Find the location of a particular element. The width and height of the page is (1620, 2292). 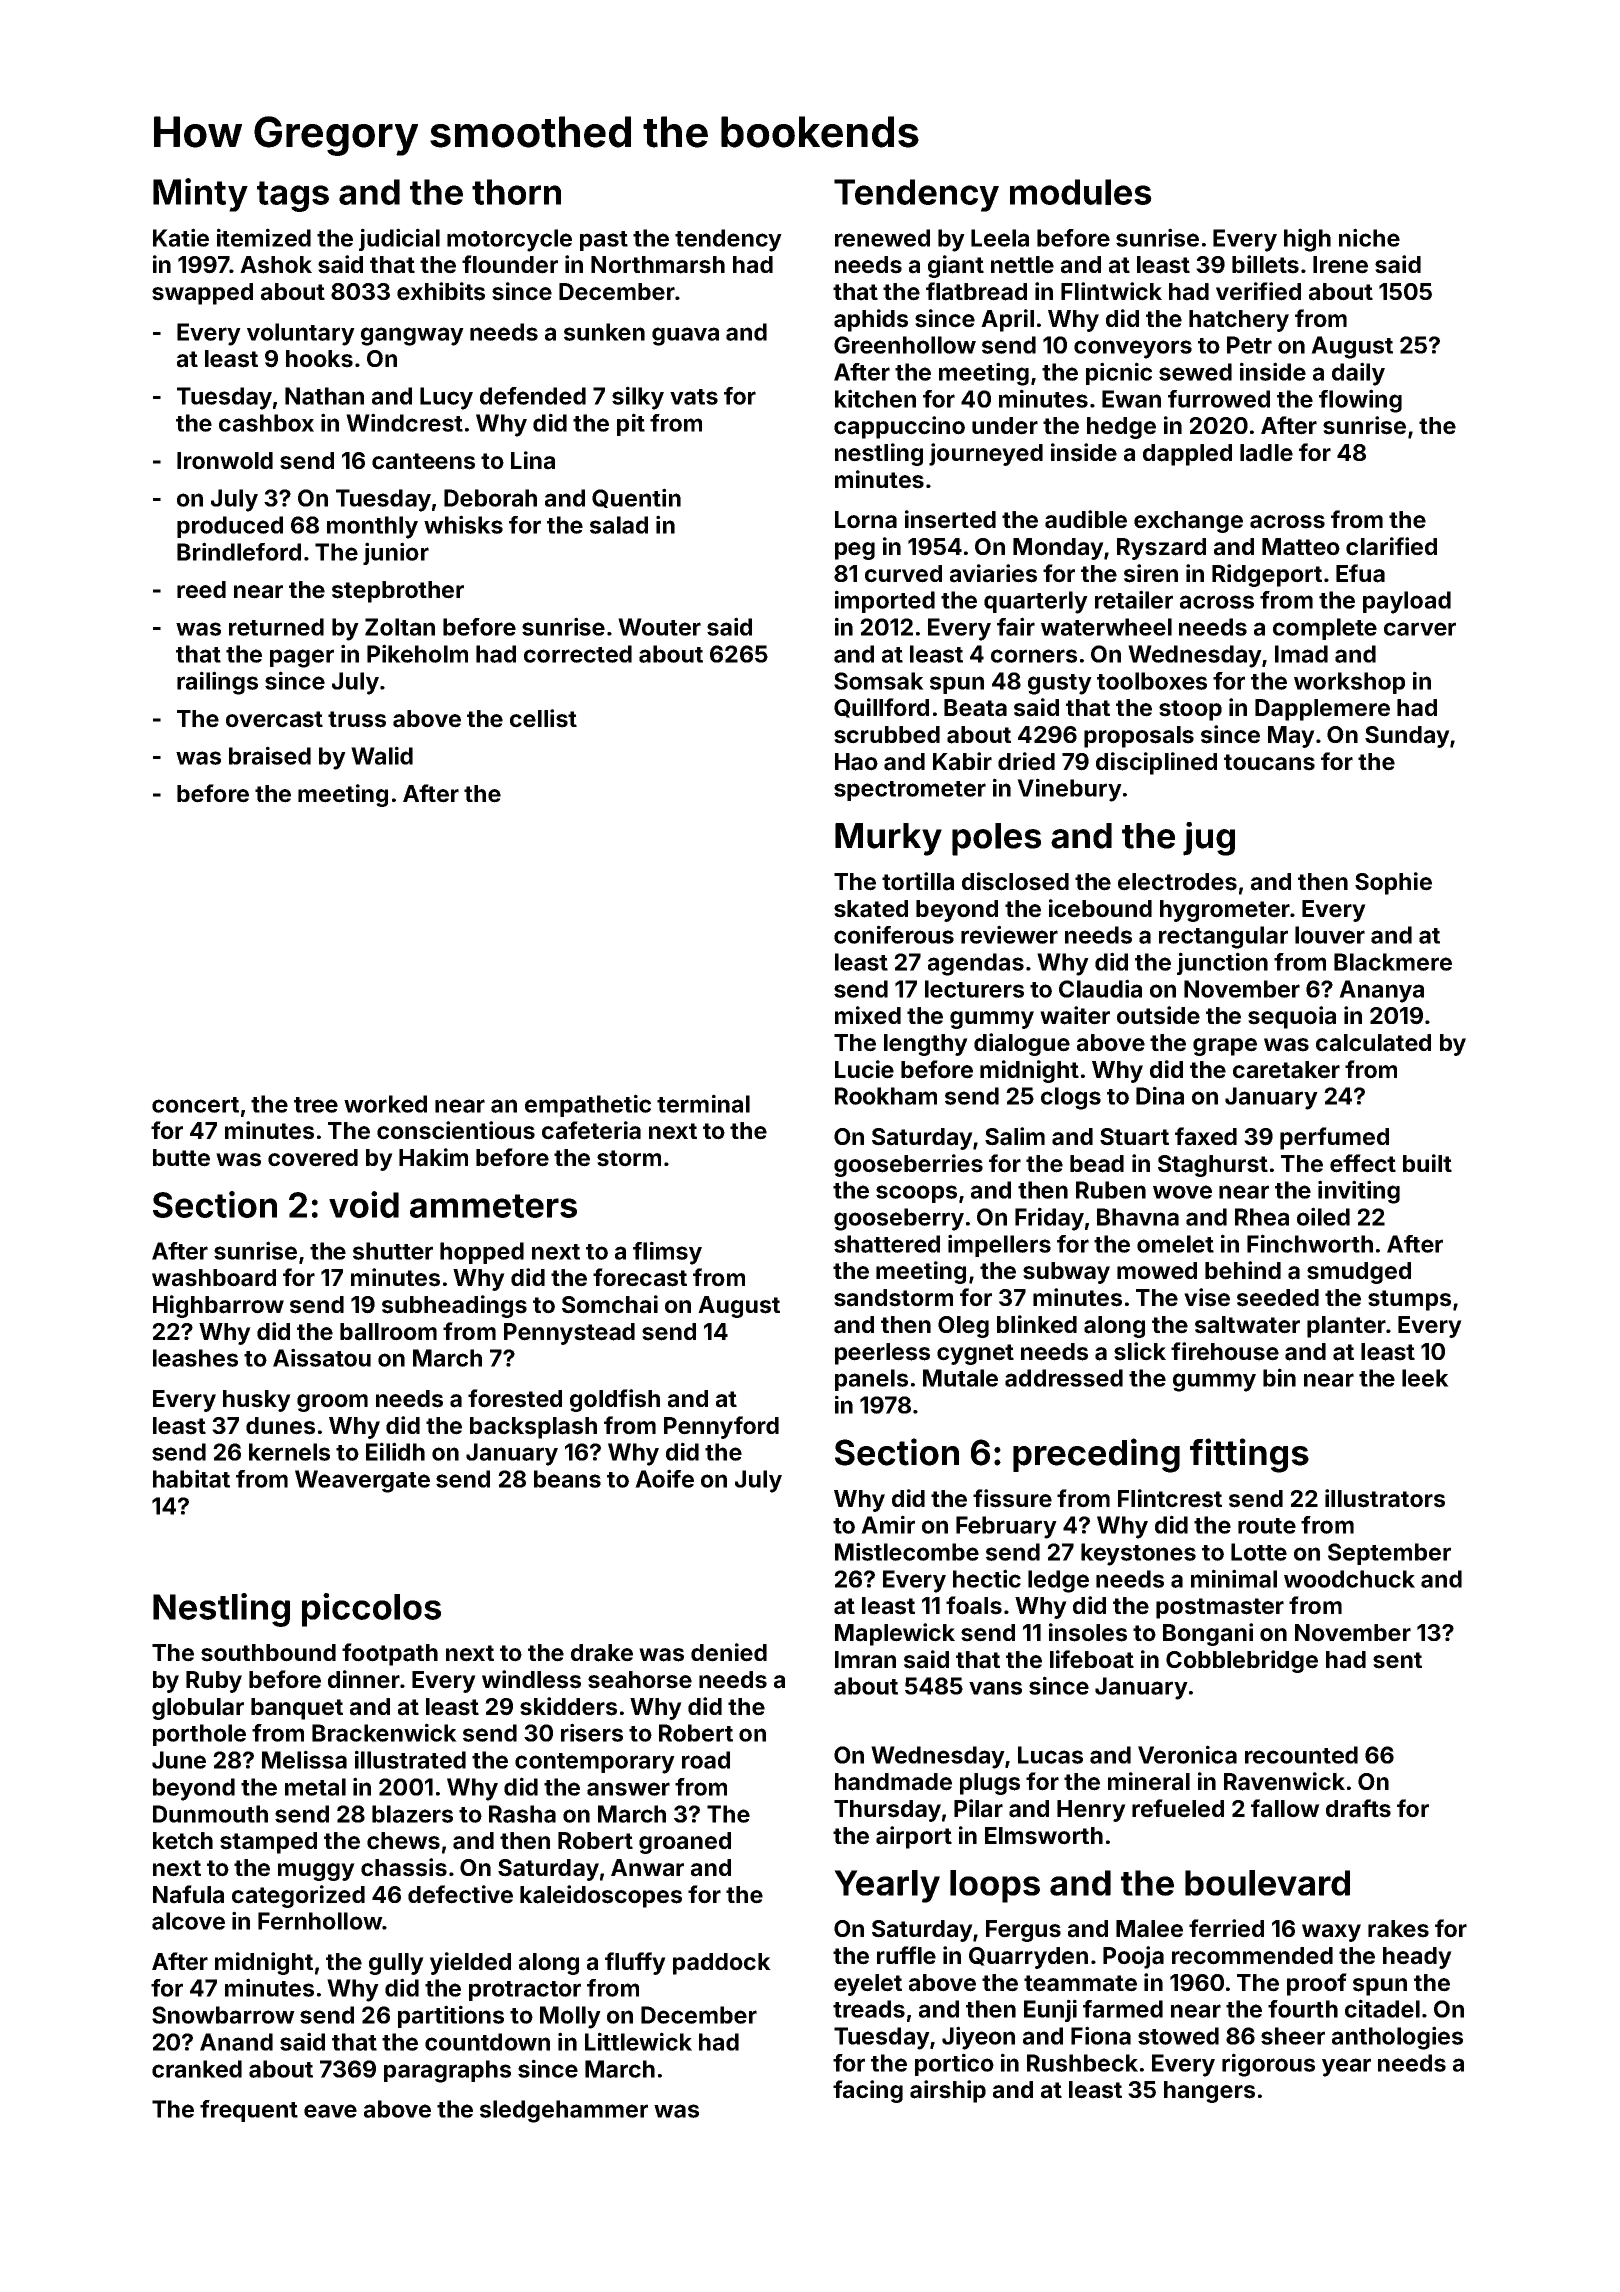

niche is located at coordinates (1369, 237).
